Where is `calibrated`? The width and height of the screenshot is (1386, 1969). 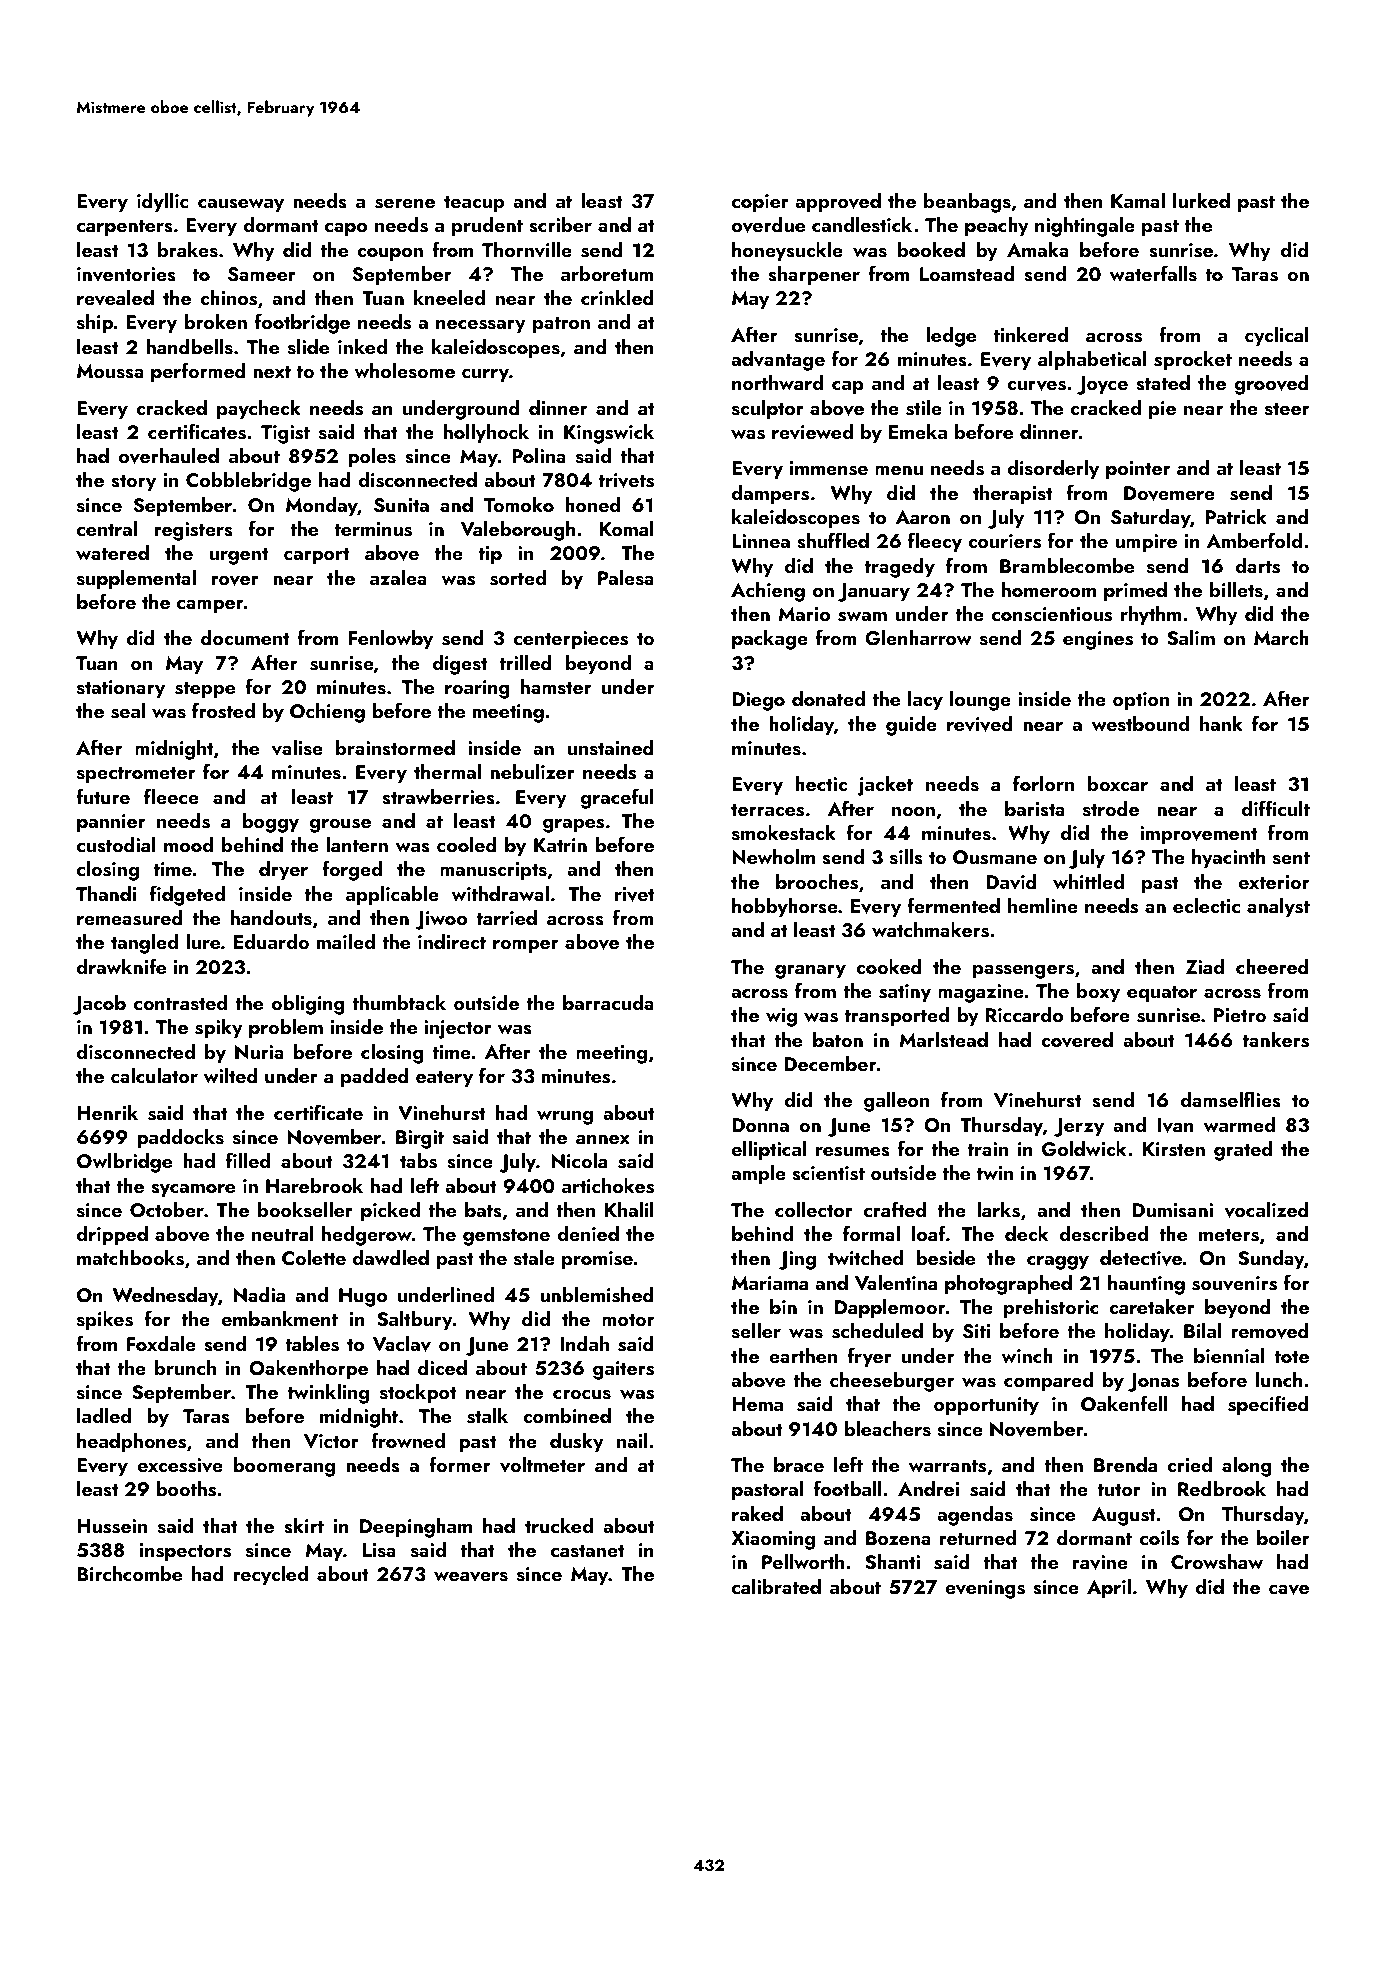
calibrated is located at coordinates (776, 1586).
